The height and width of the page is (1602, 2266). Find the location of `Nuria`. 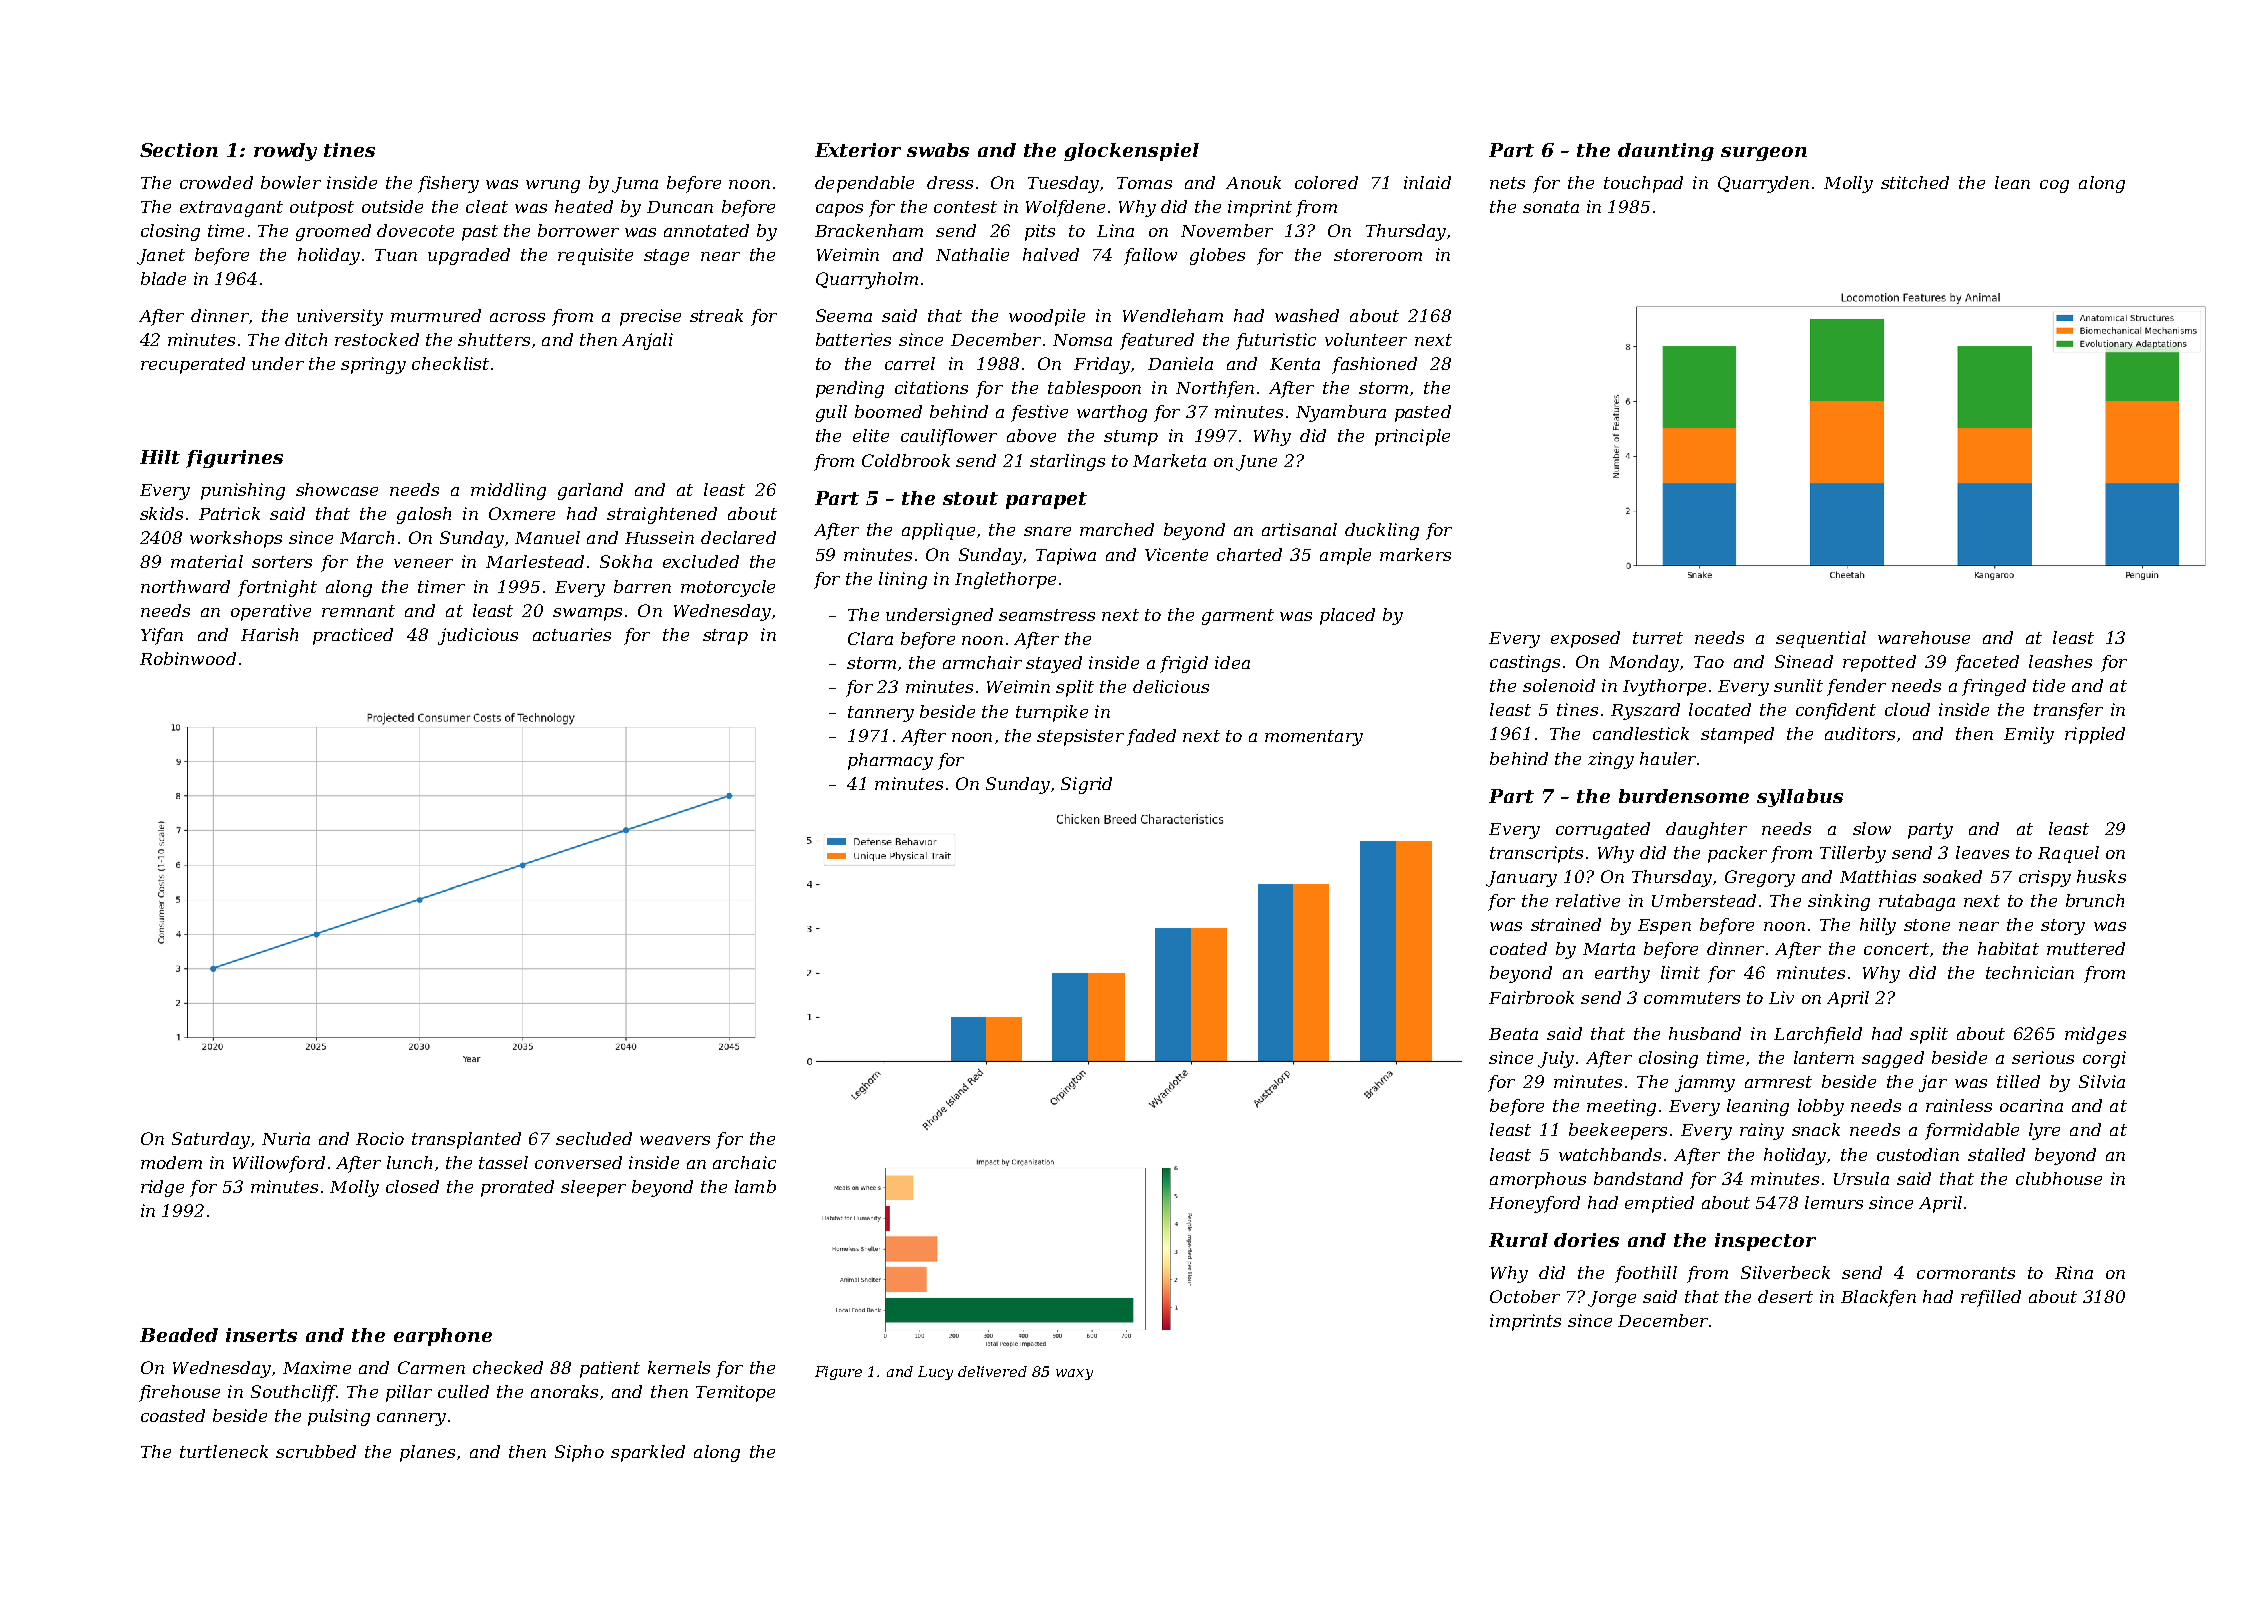

Nuria is located at coordinates (286, 1138).
